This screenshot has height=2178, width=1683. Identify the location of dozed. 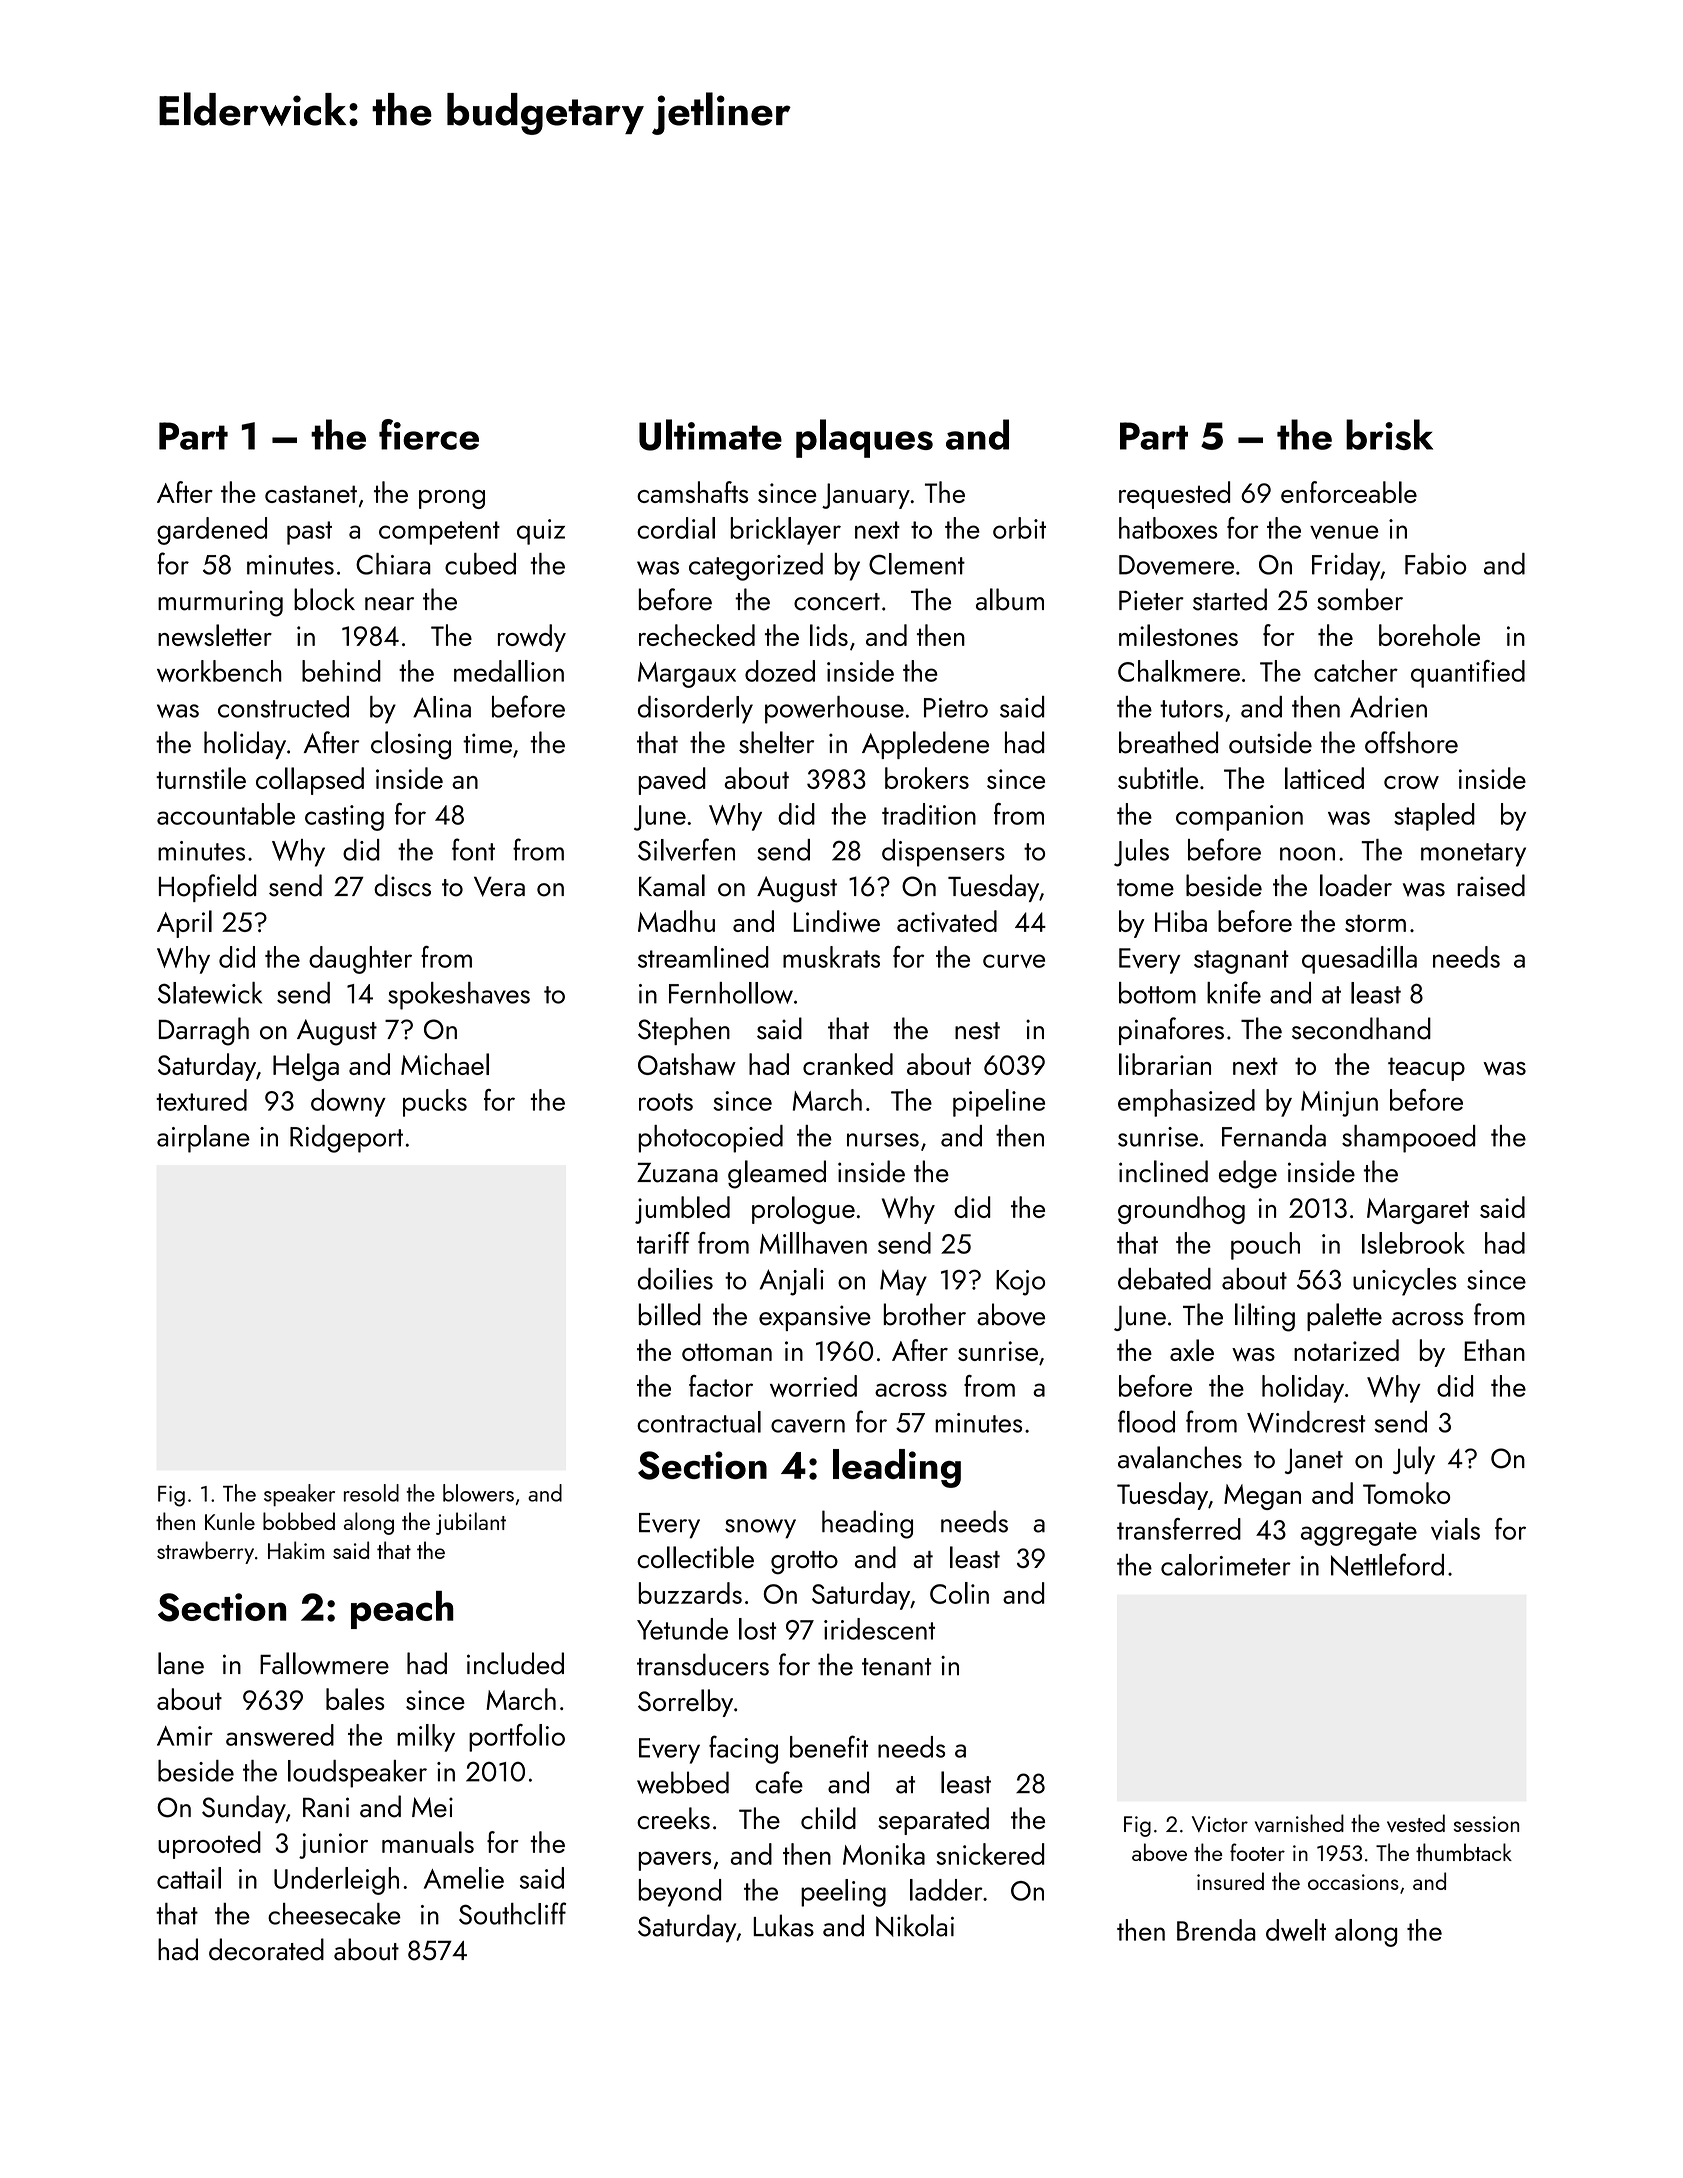
(780, 671).
